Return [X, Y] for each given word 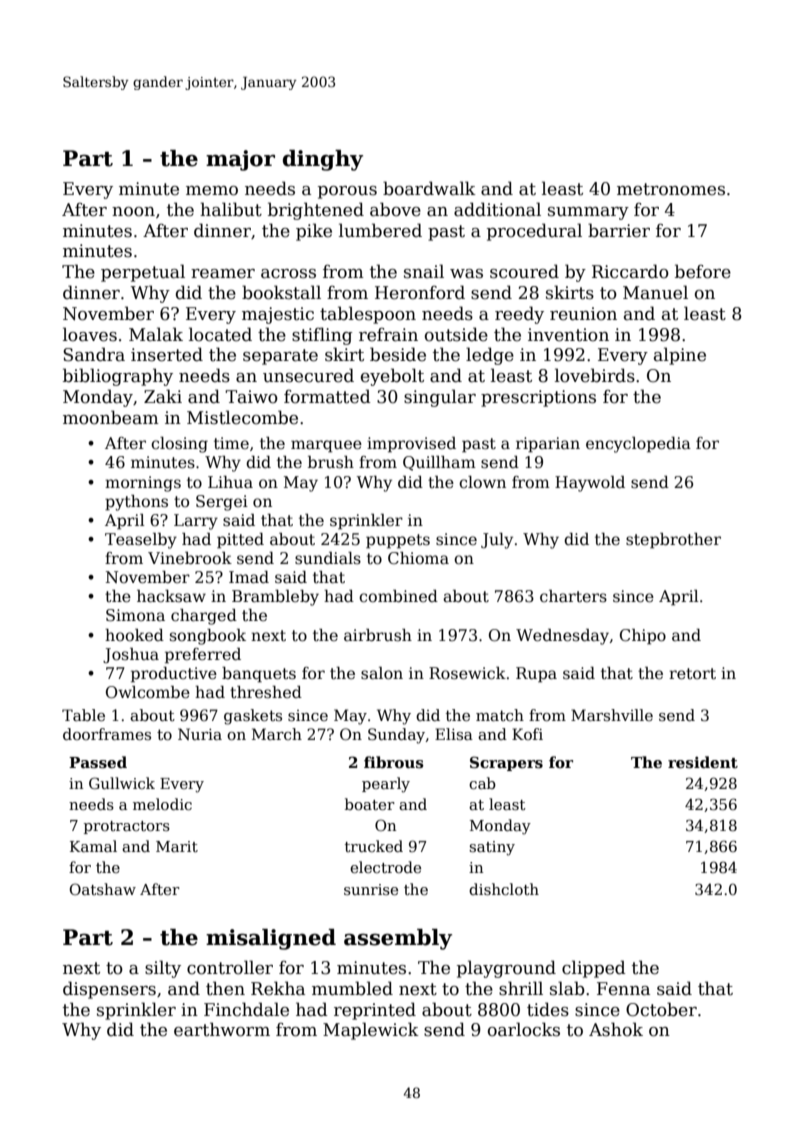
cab [482, 783]
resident [703, 762]
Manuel [655, 292]
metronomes [671, 189]
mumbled [352, 988]
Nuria [200, 734]
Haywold [590, 484]
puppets [398, 541]
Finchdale [246, 1009]
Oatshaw [103, 889]
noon [133, 212]
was [466, 274]
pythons [136, 503]
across [288, 274]
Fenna [623, 989]
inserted [167, 354]
